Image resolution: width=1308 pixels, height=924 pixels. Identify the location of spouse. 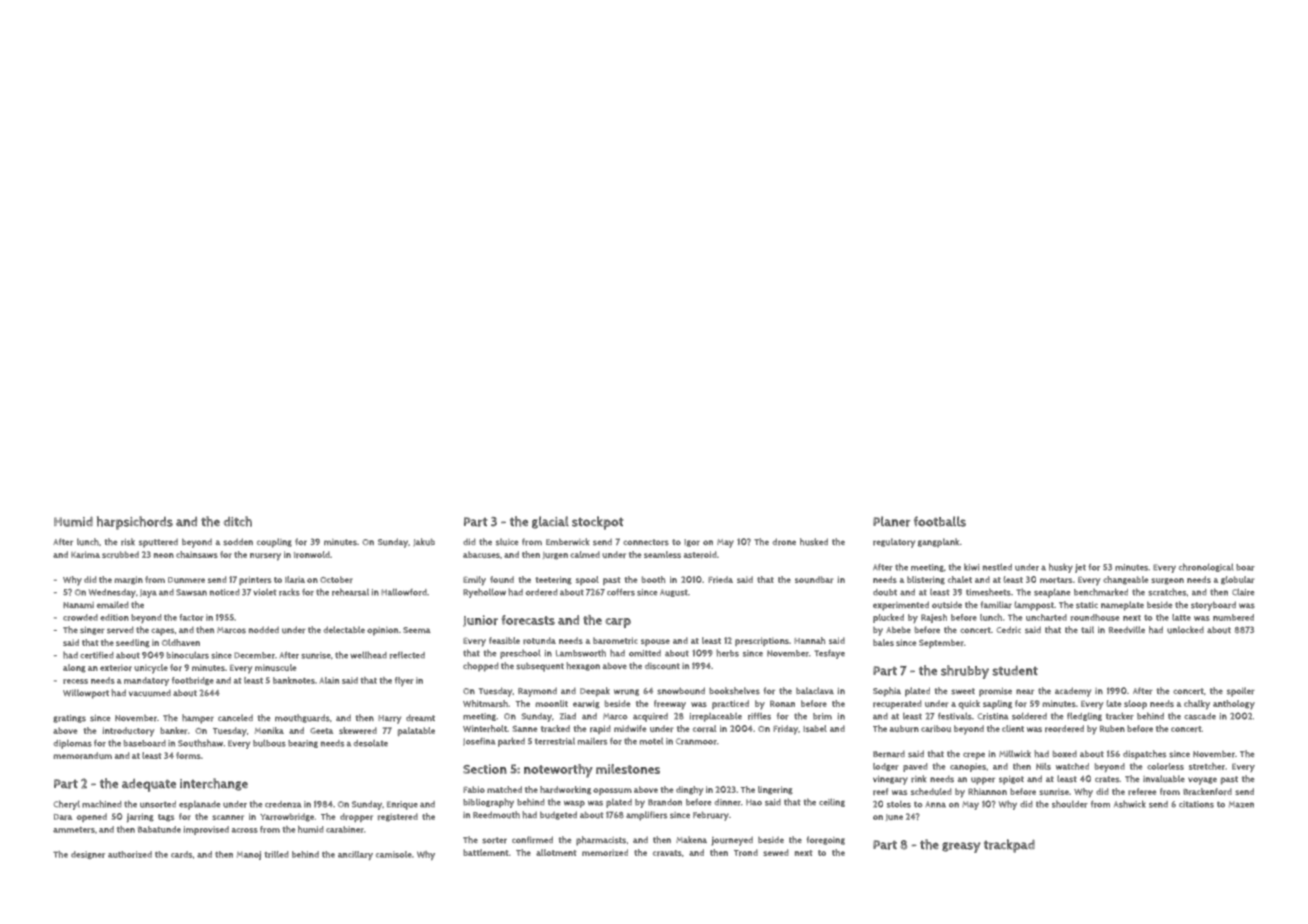
(655, 642).
